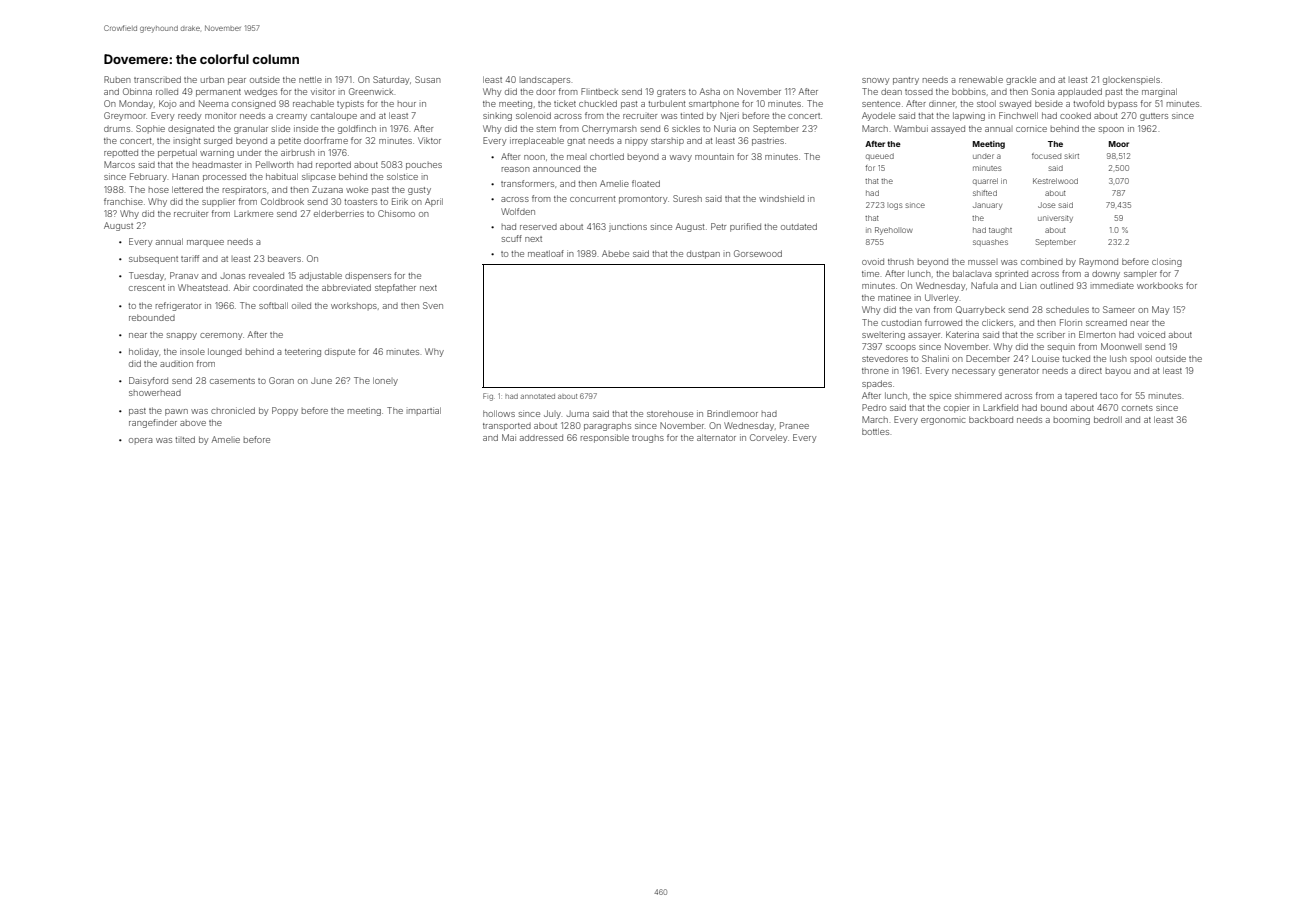 Image resolution: width=1308 pixels, height=924 pixels. Describe the element at coordinates (368, 276) in the page. I see `dispensers` at that location.
